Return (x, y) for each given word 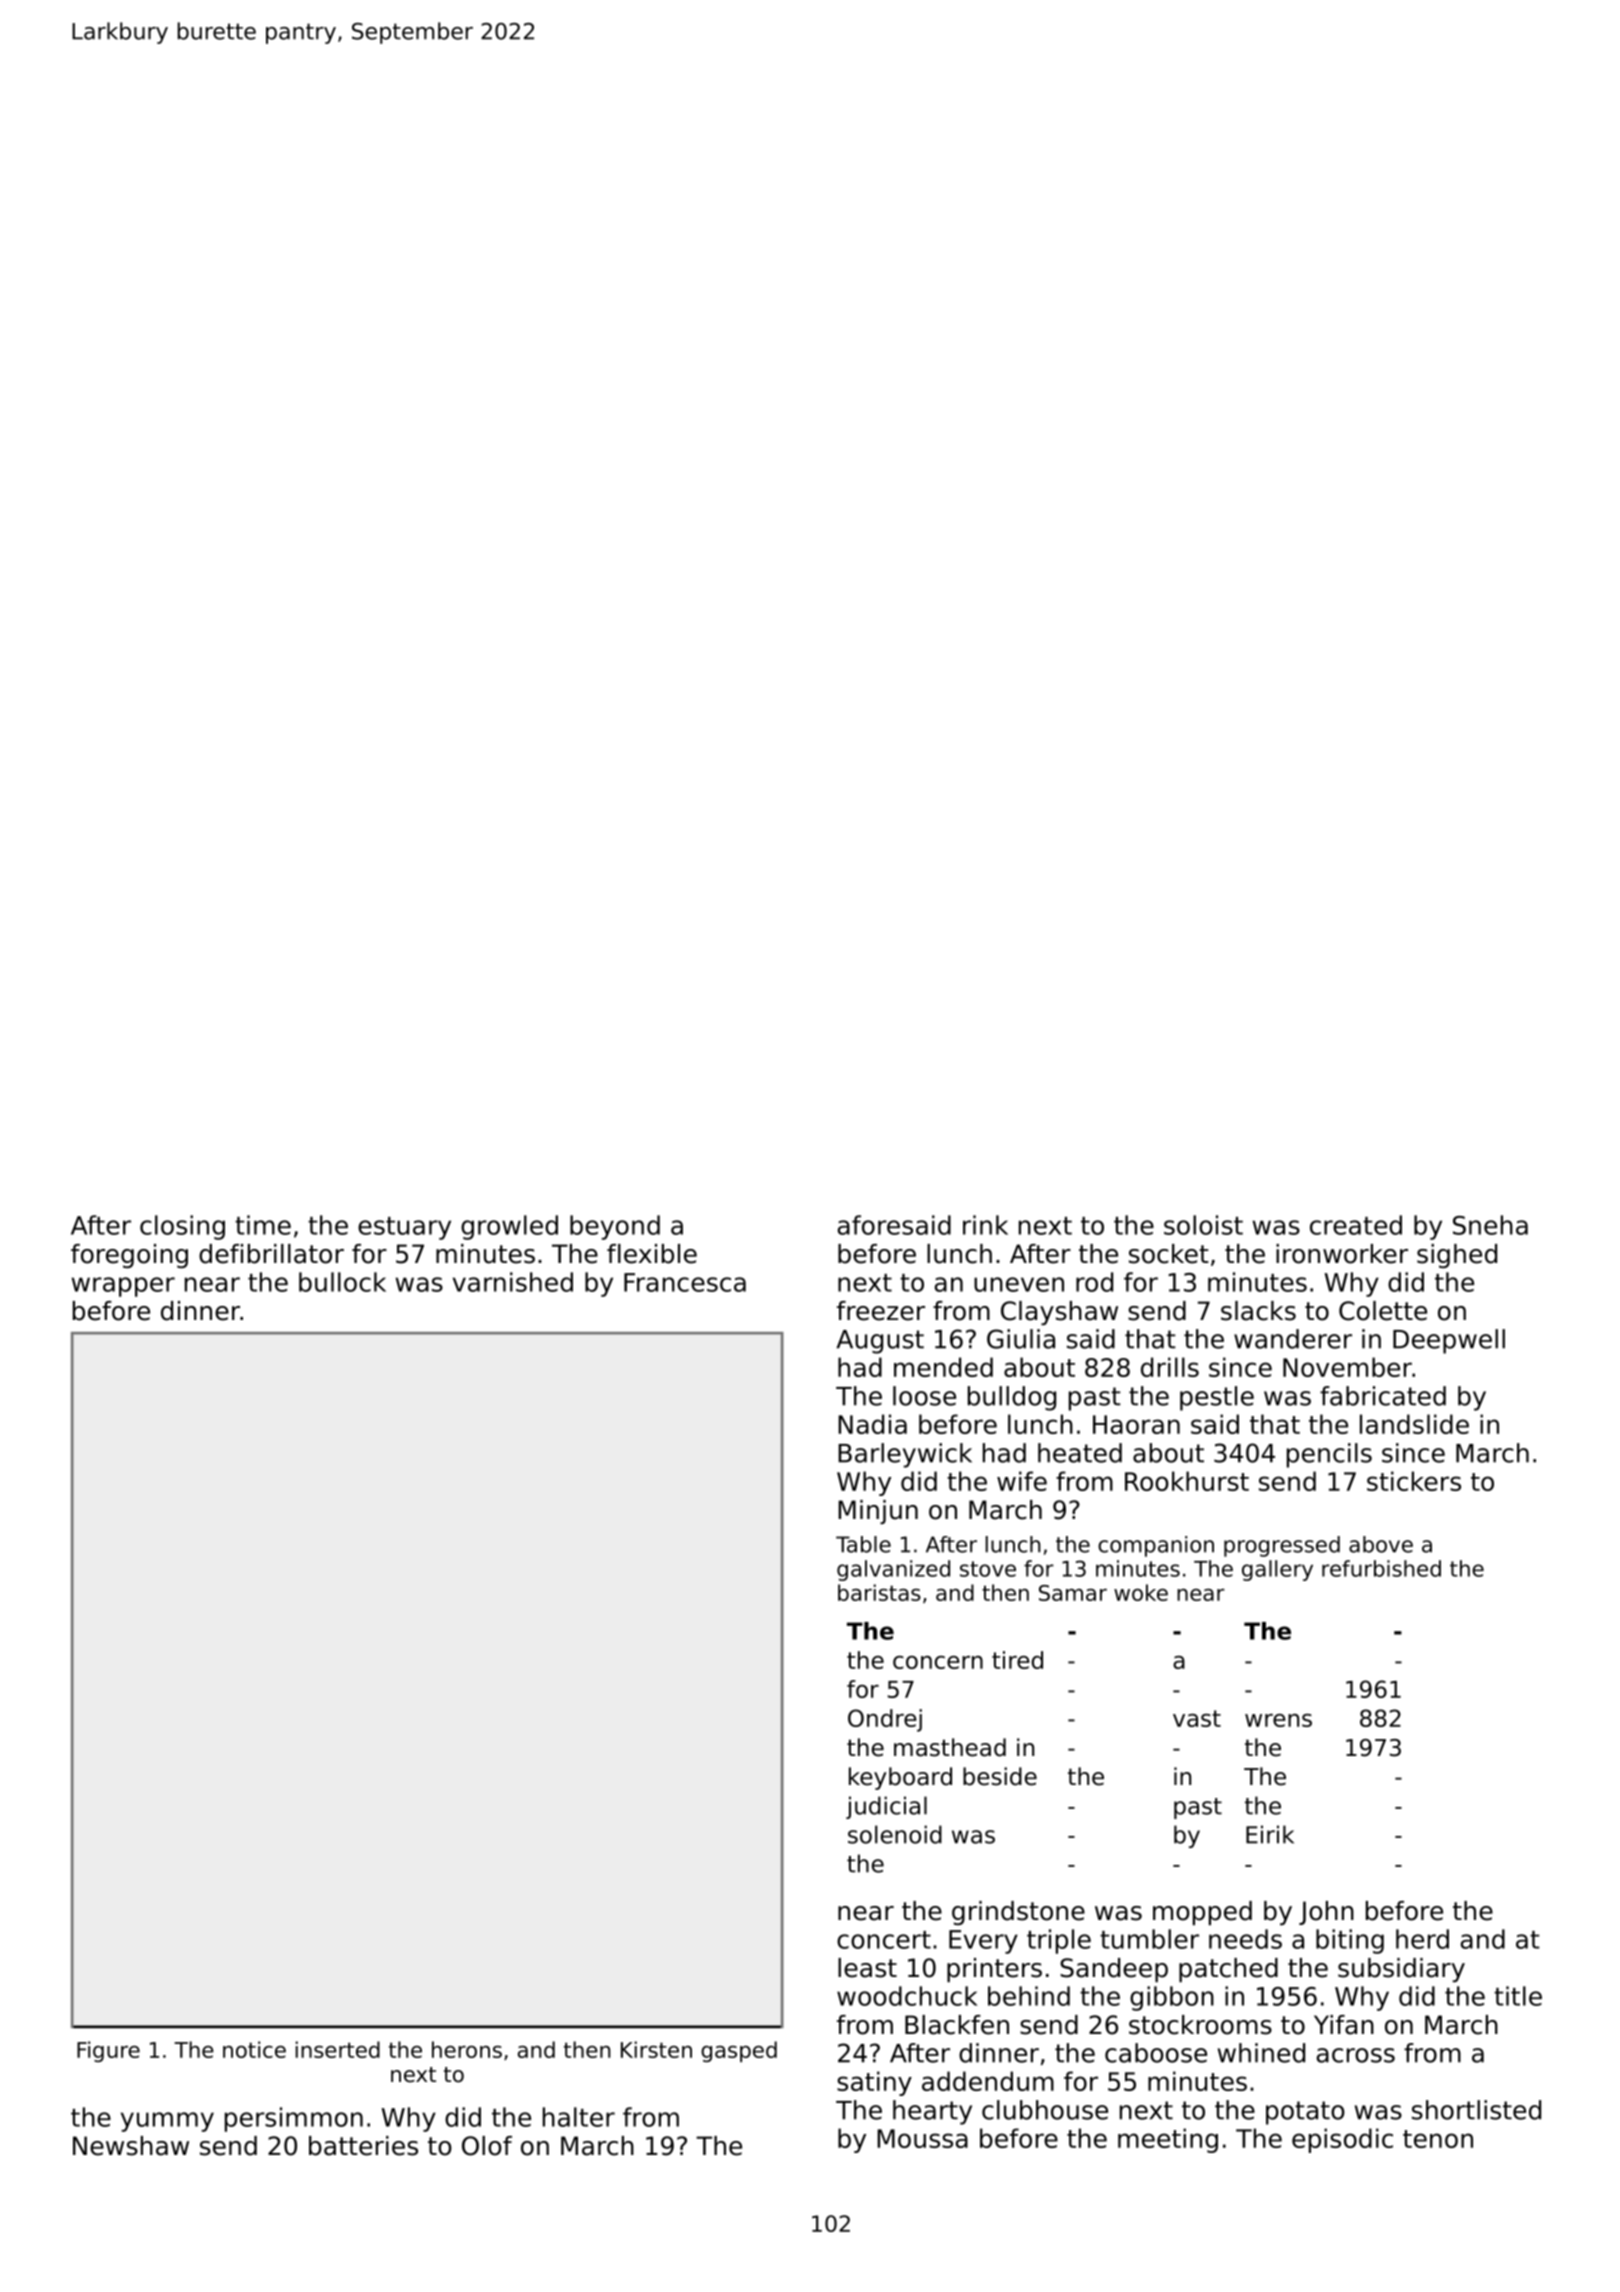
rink (985, 1225)
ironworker (1342, 1254)
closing (182, 1227)
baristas (879, 1592)
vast (1197, 1718)
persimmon (294, 2119)
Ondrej (885, 1720)
